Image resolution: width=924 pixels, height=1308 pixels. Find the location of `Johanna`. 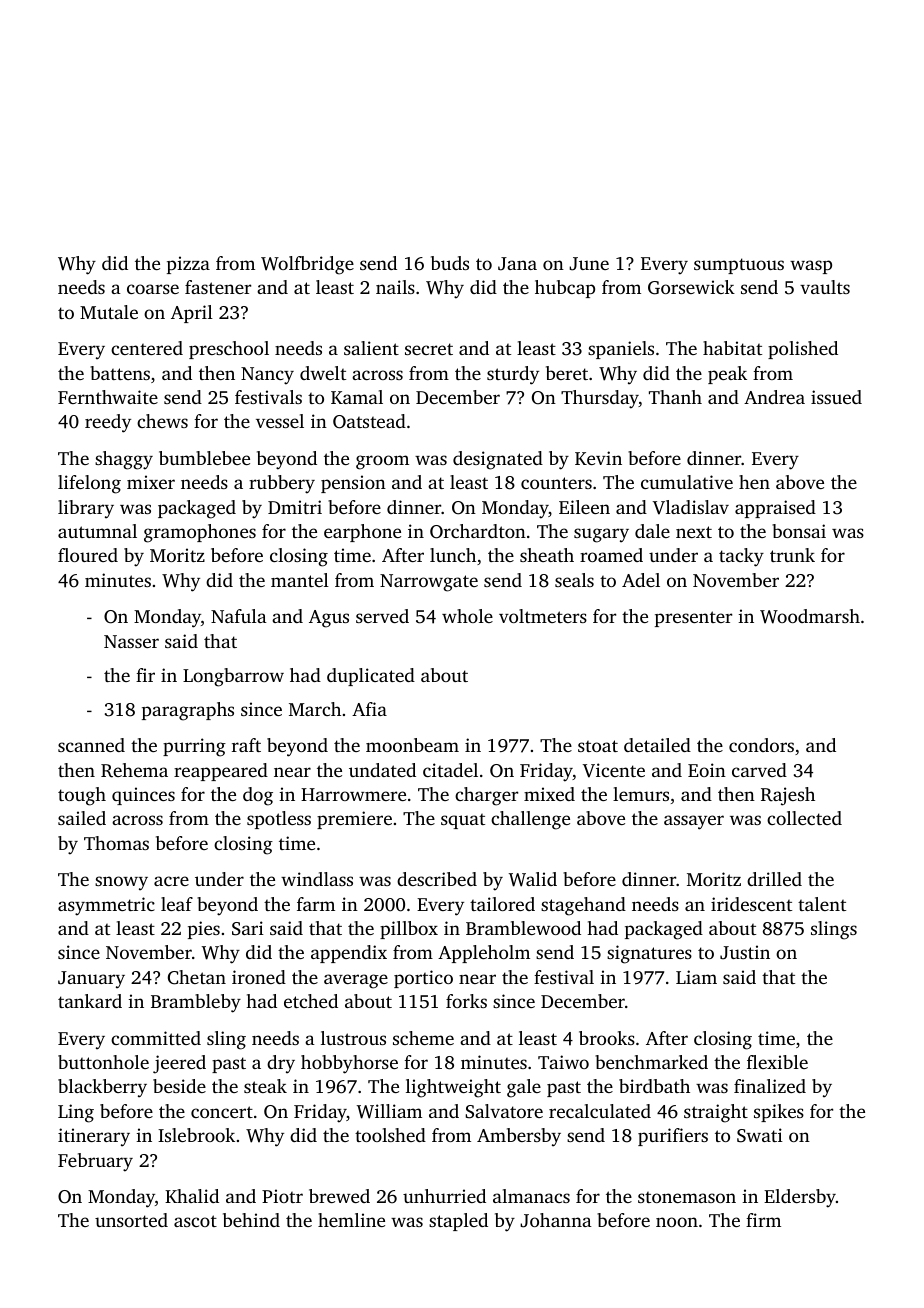

Johanna is located at coordinates (556, 1220).
